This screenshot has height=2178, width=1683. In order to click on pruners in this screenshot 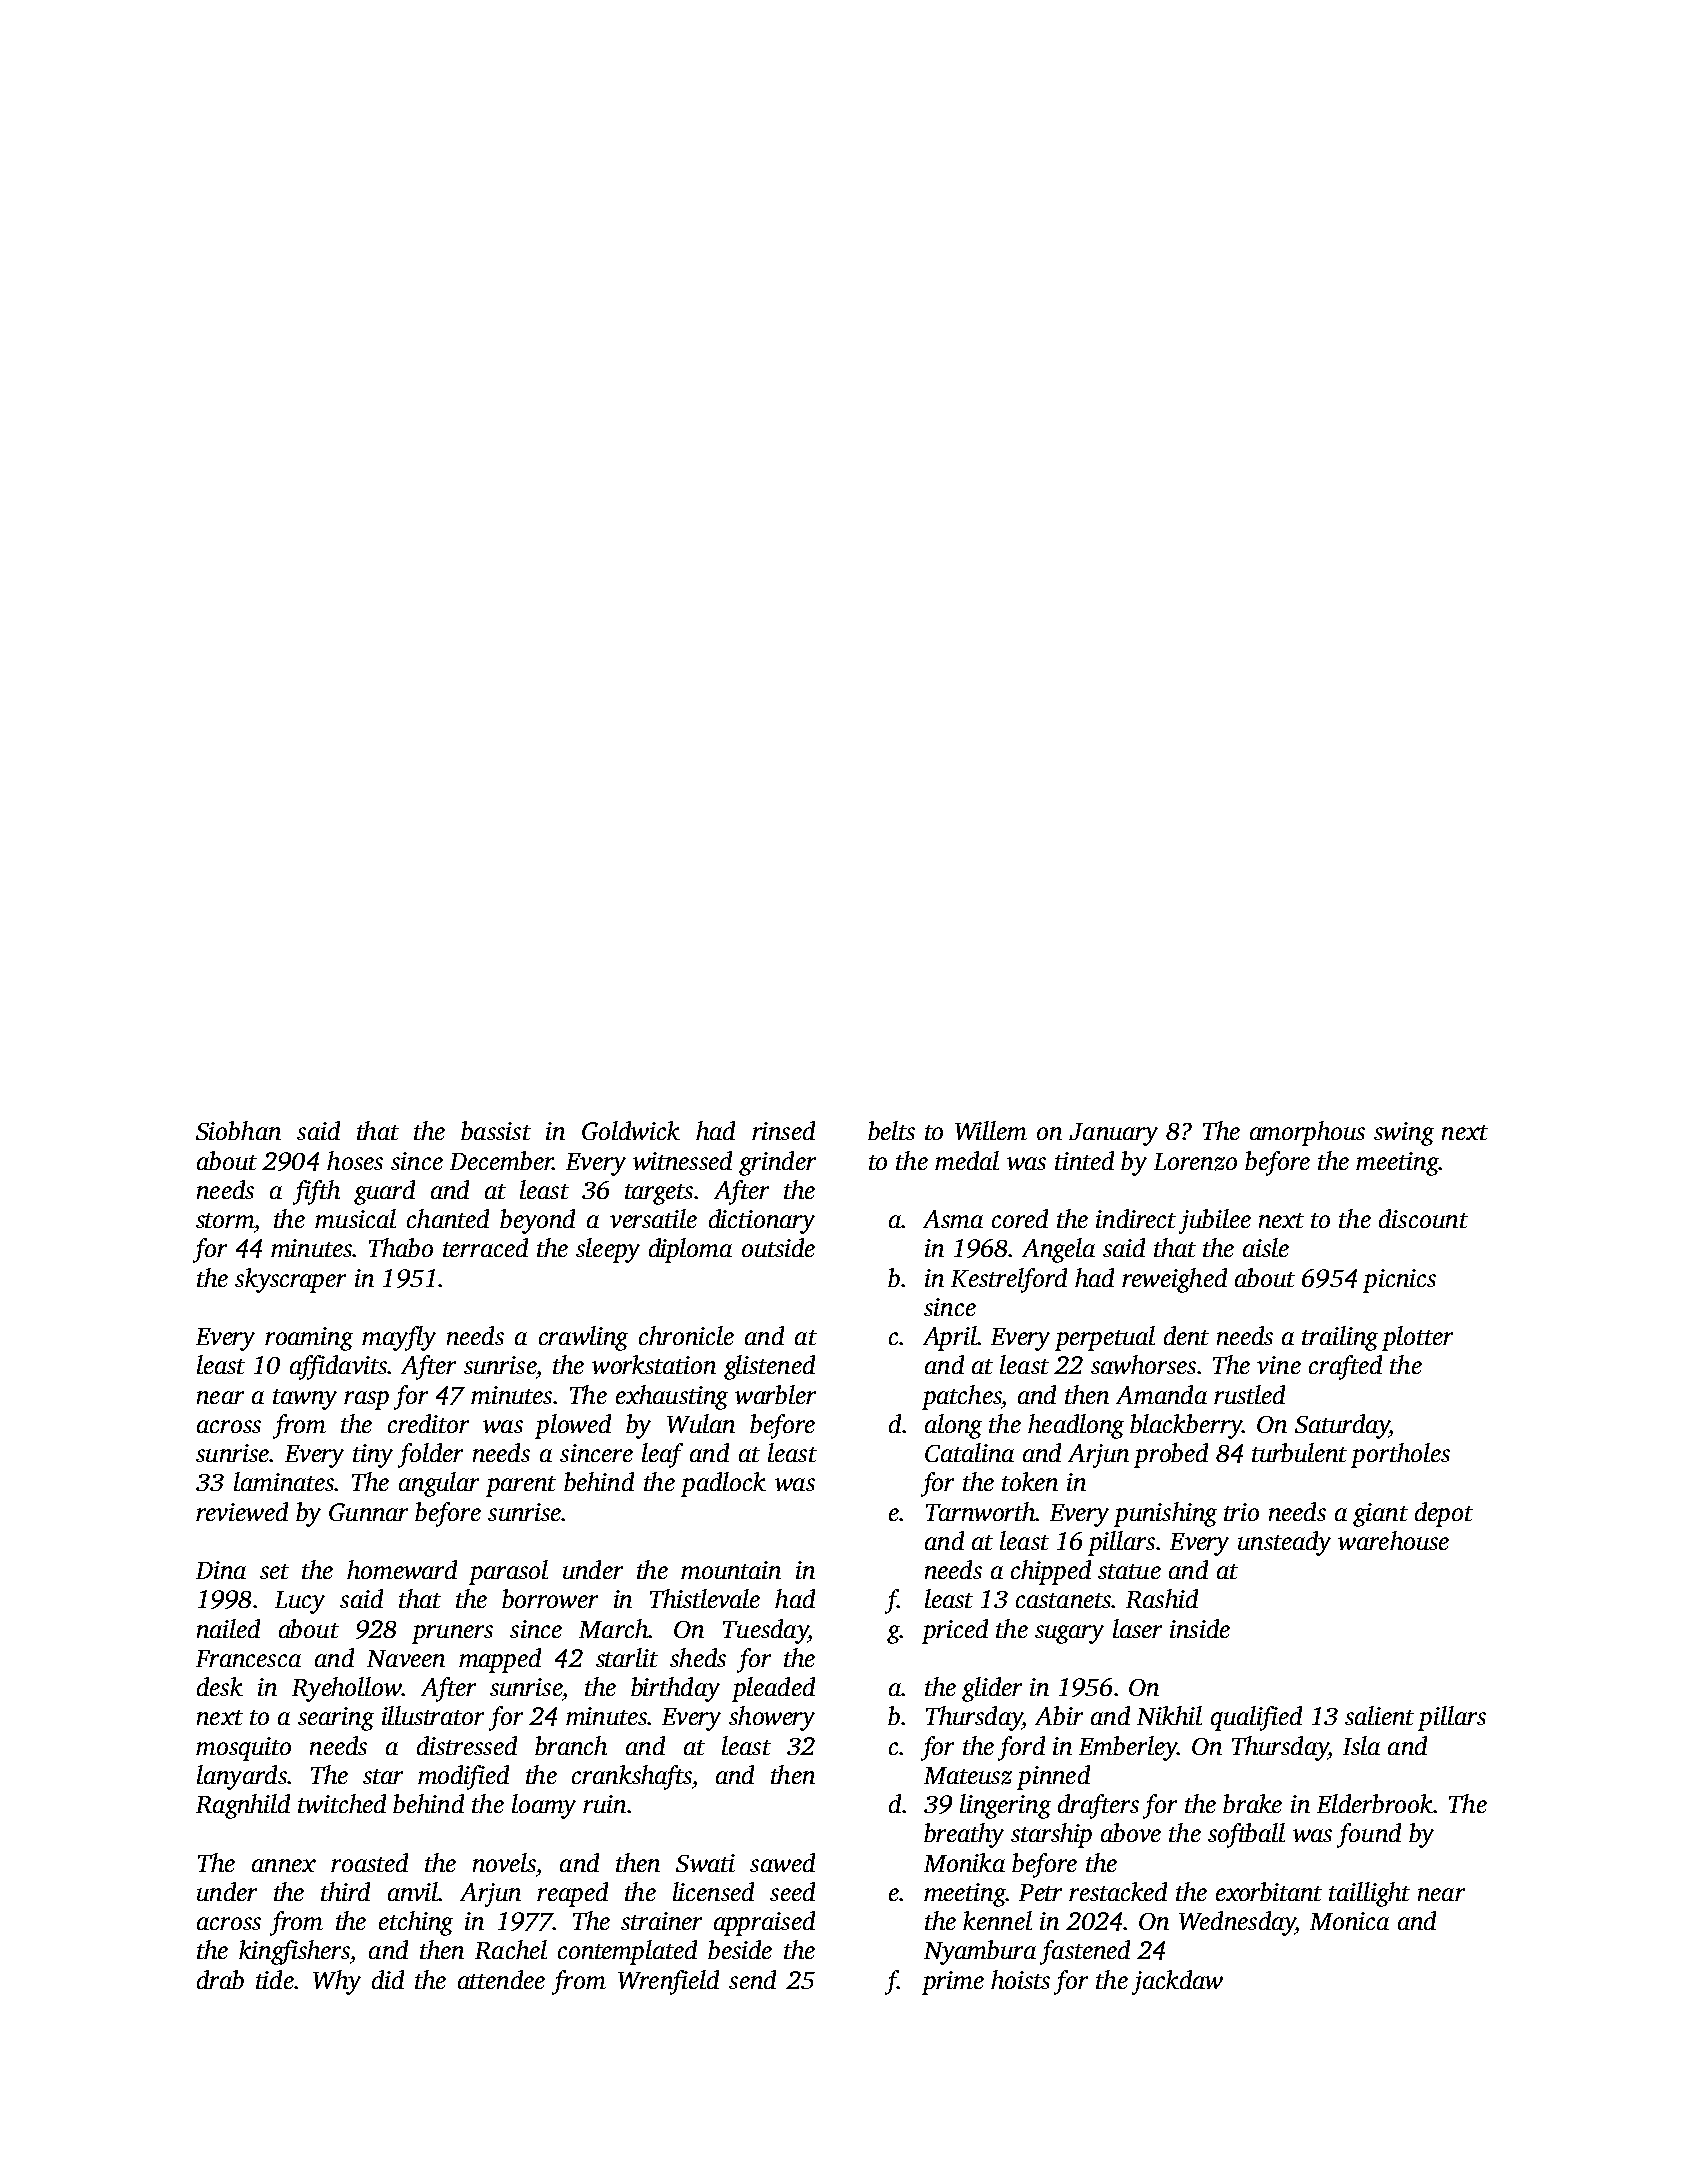, I will do `click(452, 1634)`.
